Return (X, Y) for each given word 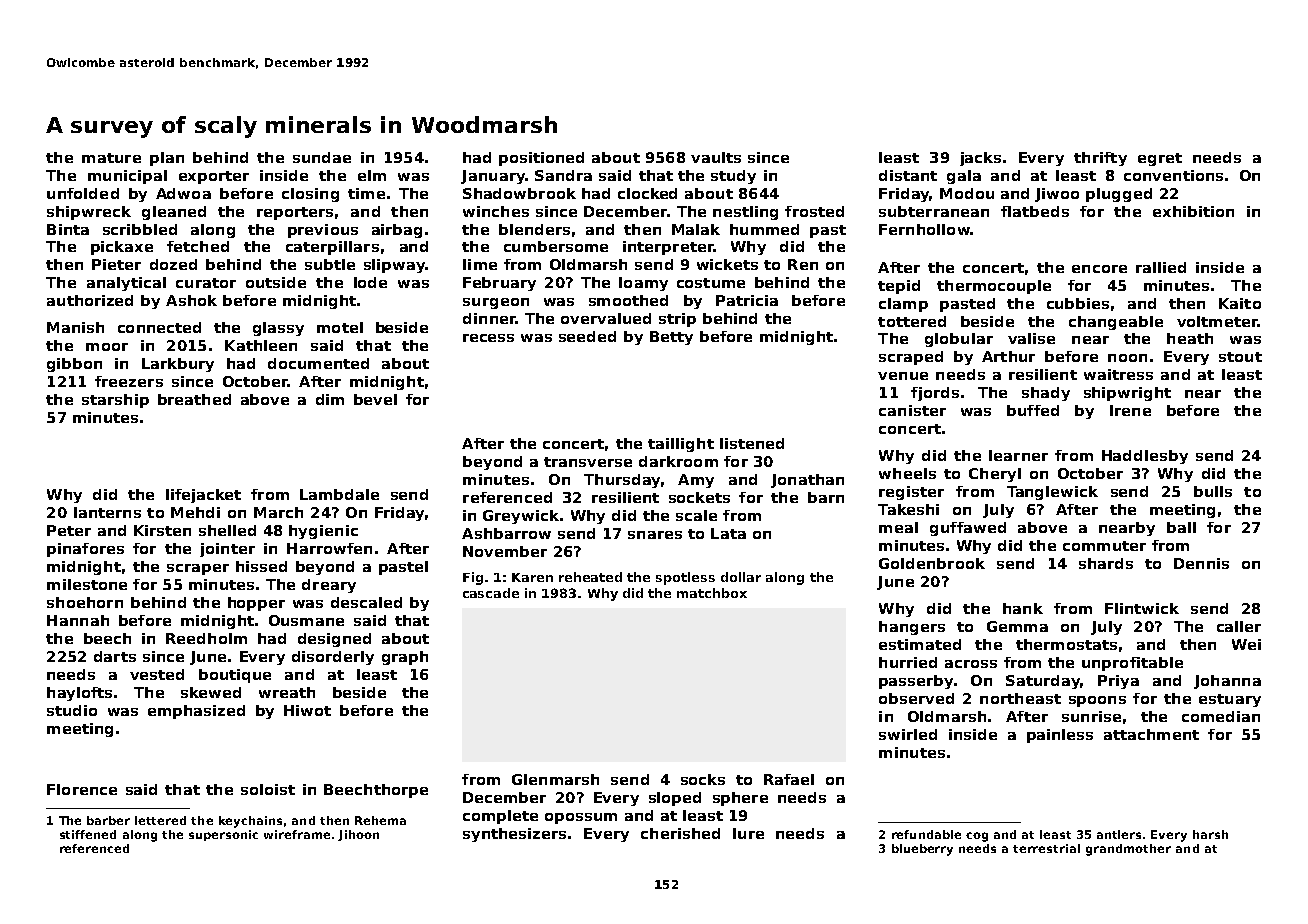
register (911, 493)
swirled (908, 734)
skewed (211, 692)
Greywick (521, 517)
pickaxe (122, 248)
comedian (1221, 716)
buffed (1033, 410)
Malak (696, 229)
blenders (534, 229)
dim (330, 399)
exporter (214, 177)
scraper (198, 569)
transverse (588, 462)
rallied (1161, 267)
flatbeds (1035, 211)
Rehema (380, 820)
